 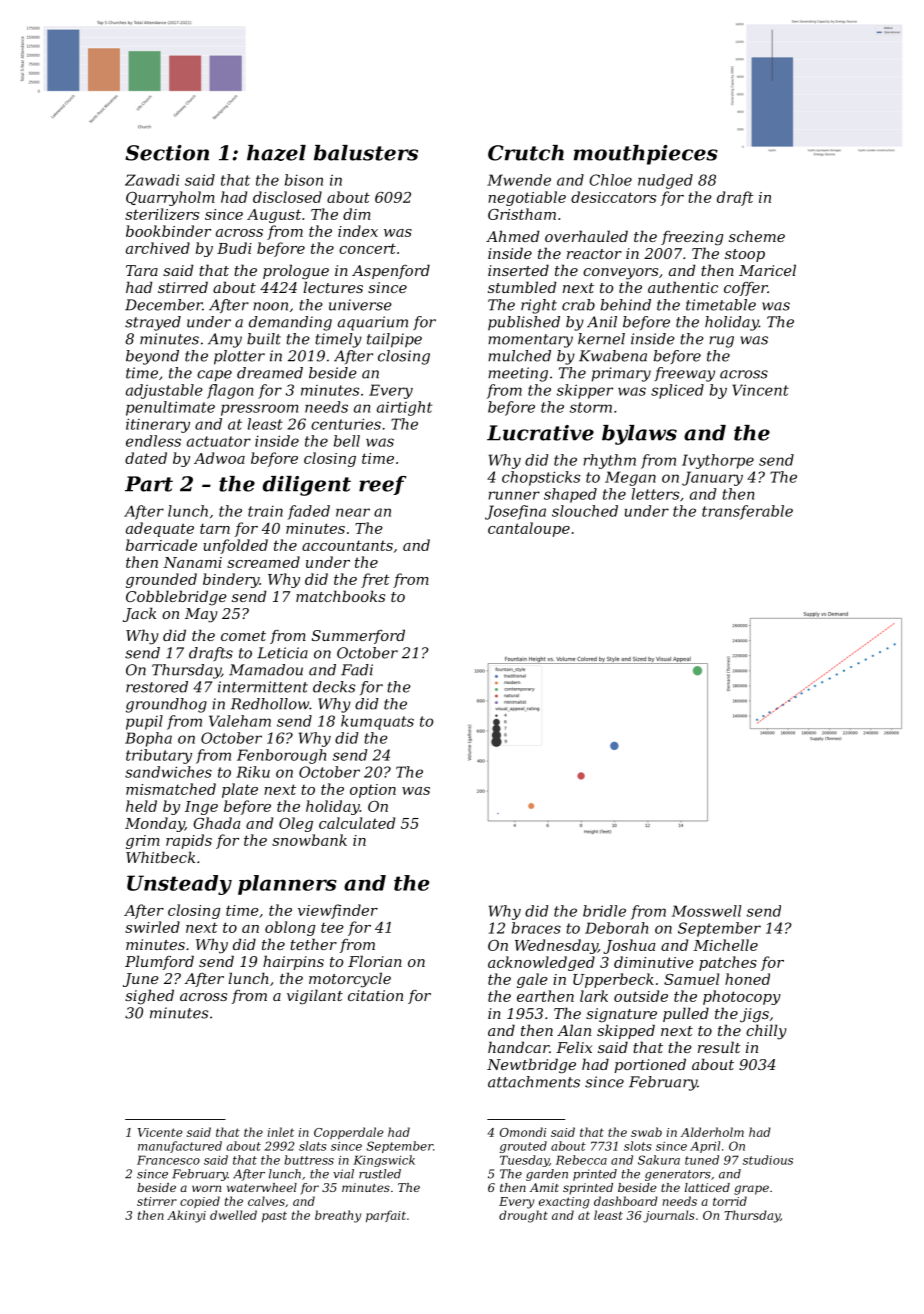 I want to click on kumquats, so click(x=377, y=722).
